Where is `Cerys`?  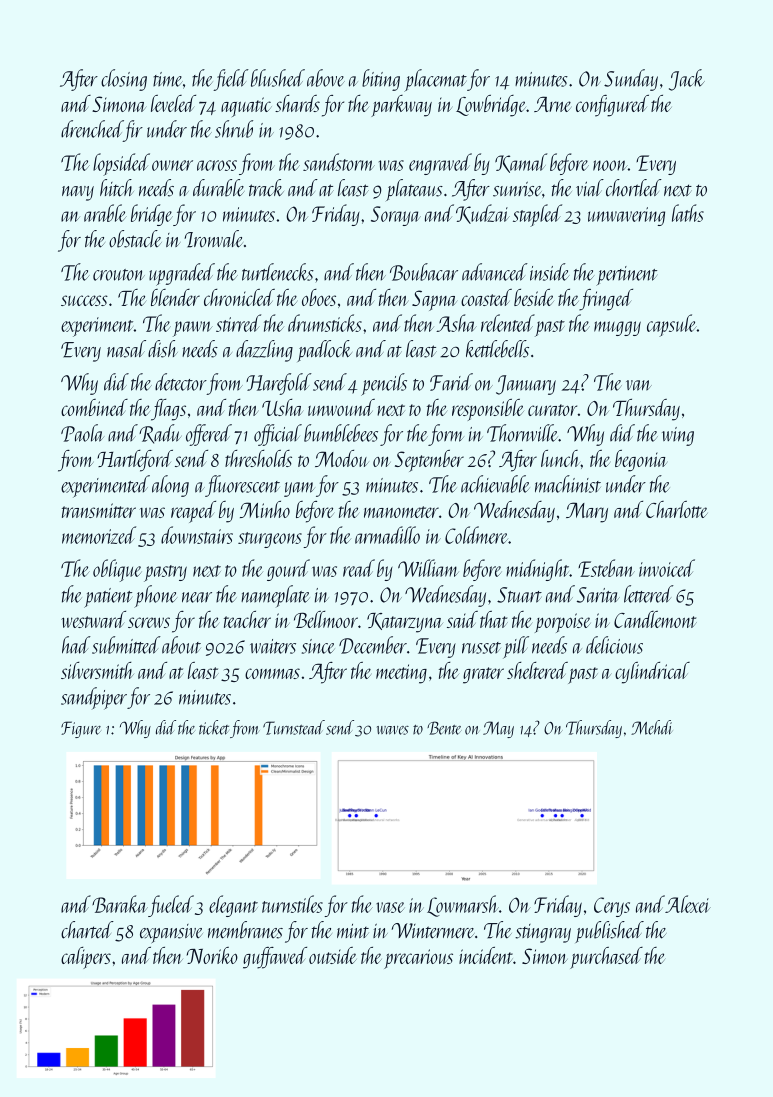
Cerys is located at coordinates (612, 907).
